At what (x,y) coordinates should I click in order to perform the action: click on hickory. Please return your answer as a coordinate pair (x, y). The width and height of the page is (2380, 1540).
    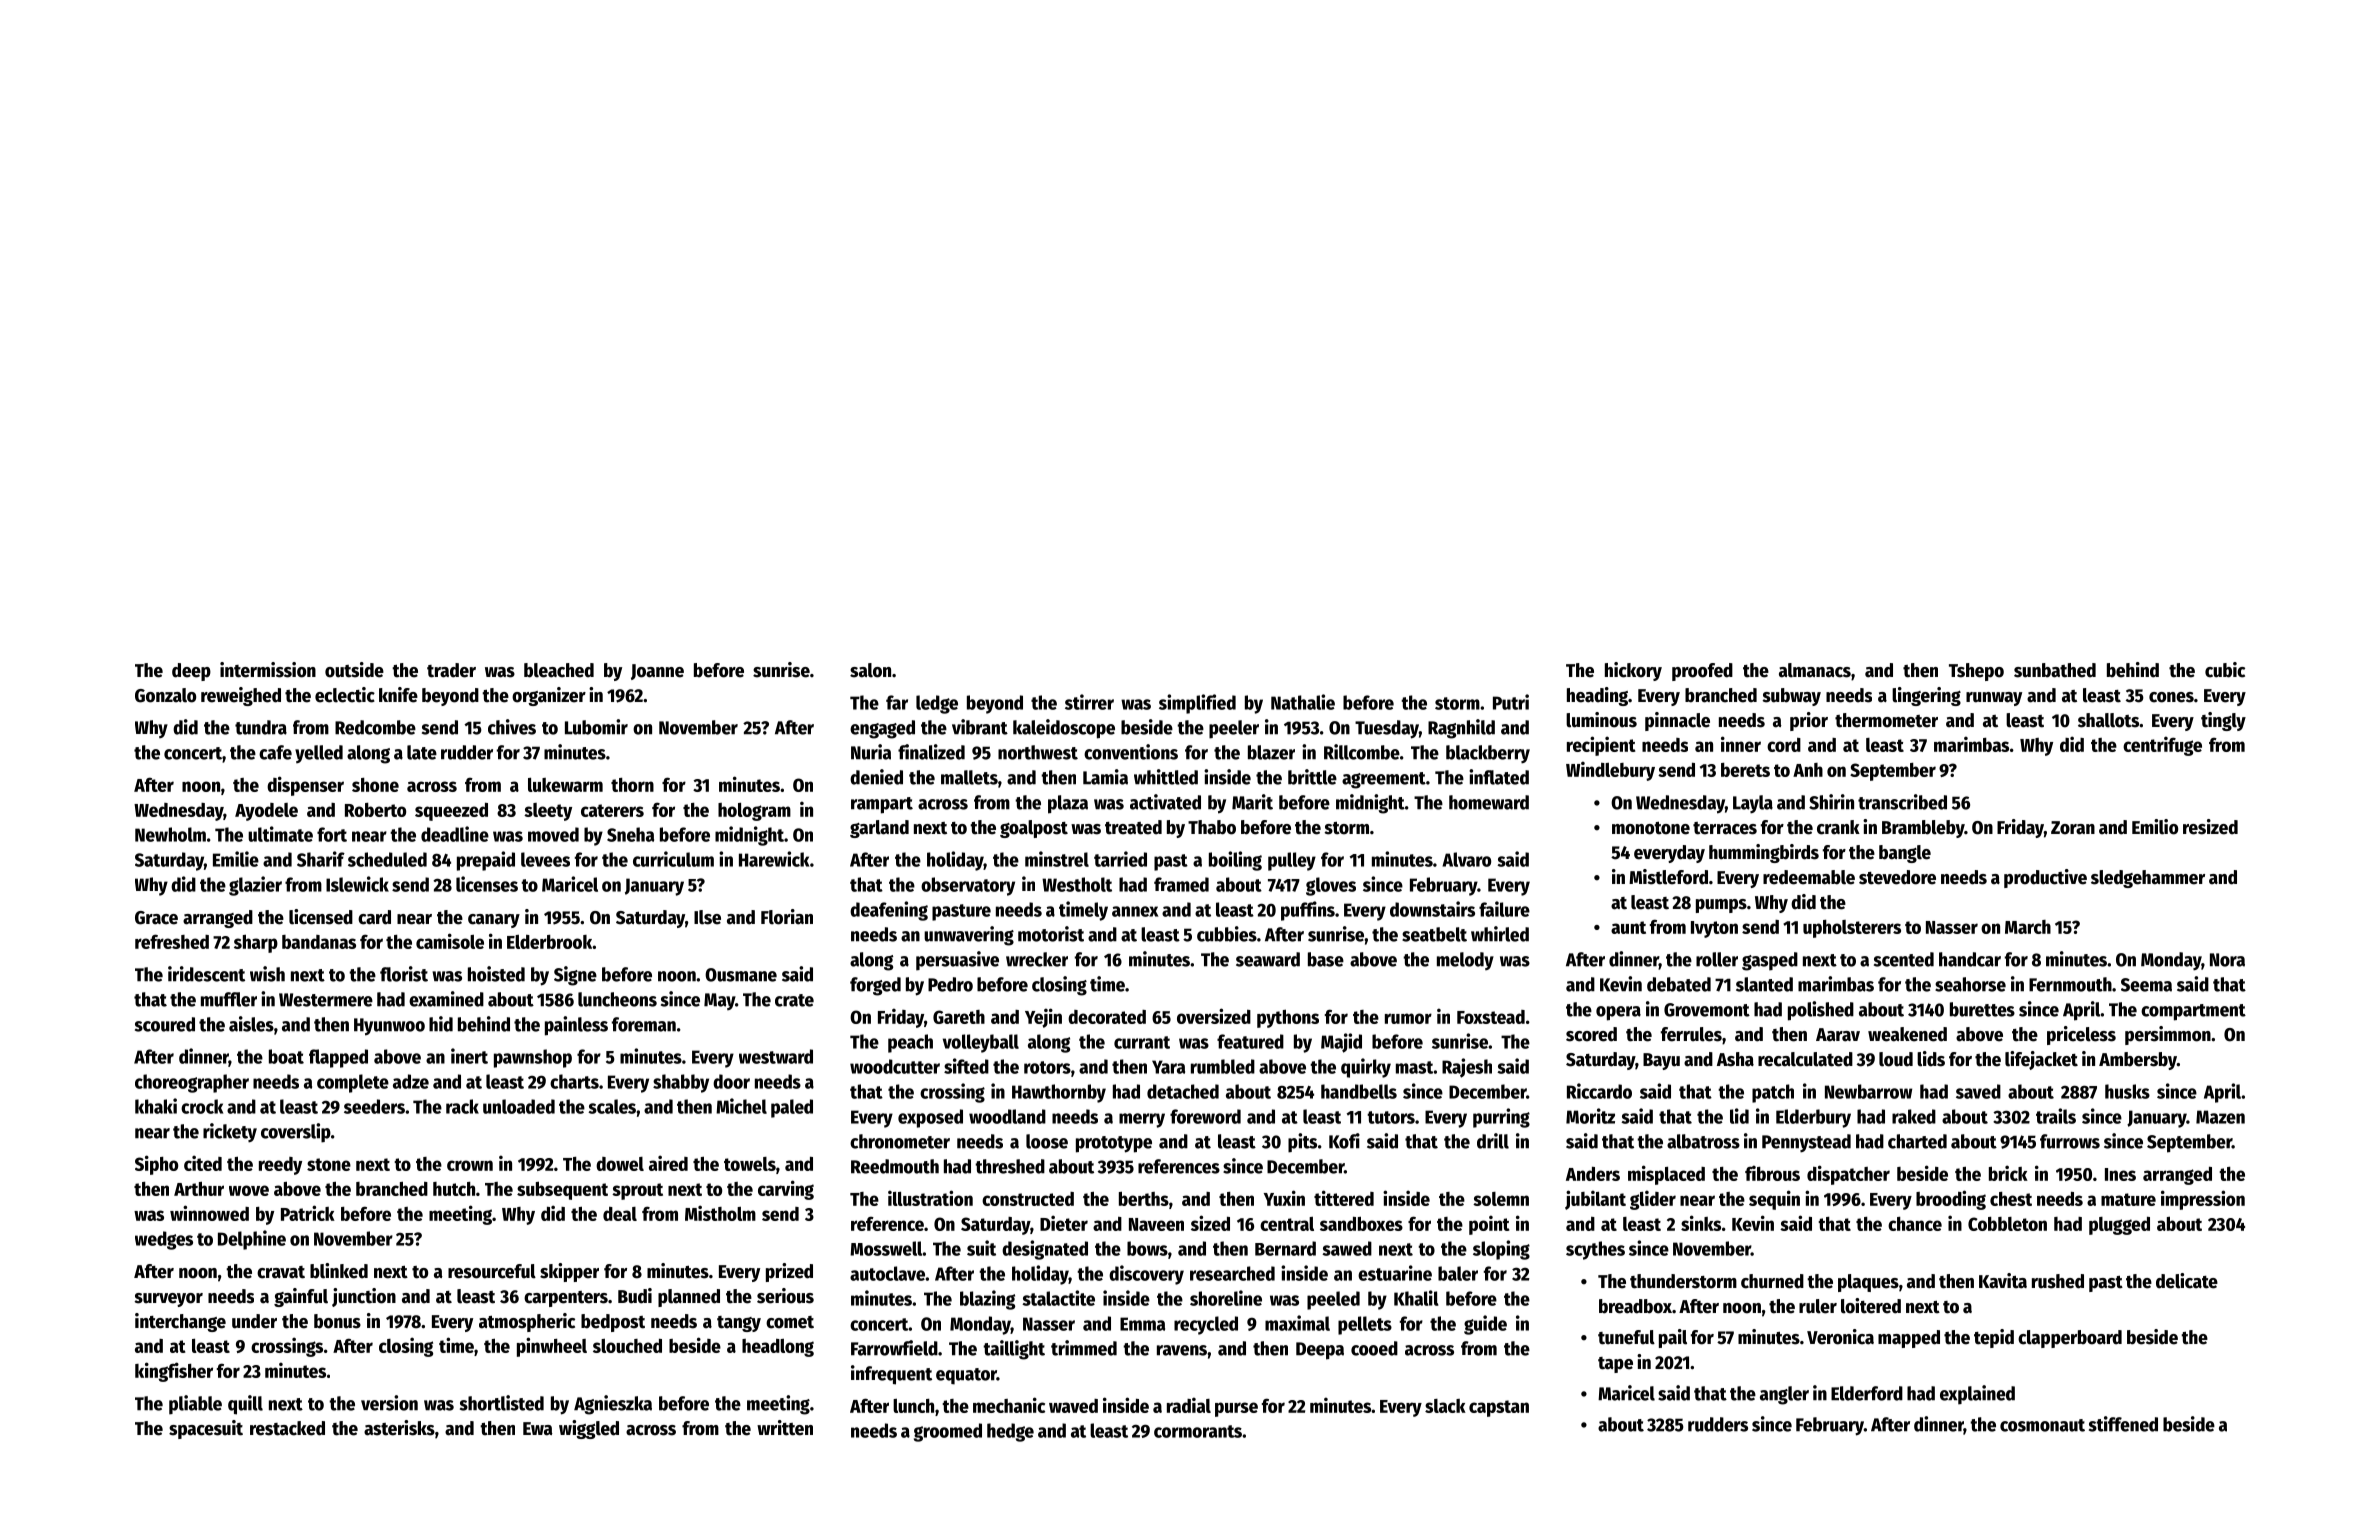
    Looking at the image, I should click on (1633, 671).
